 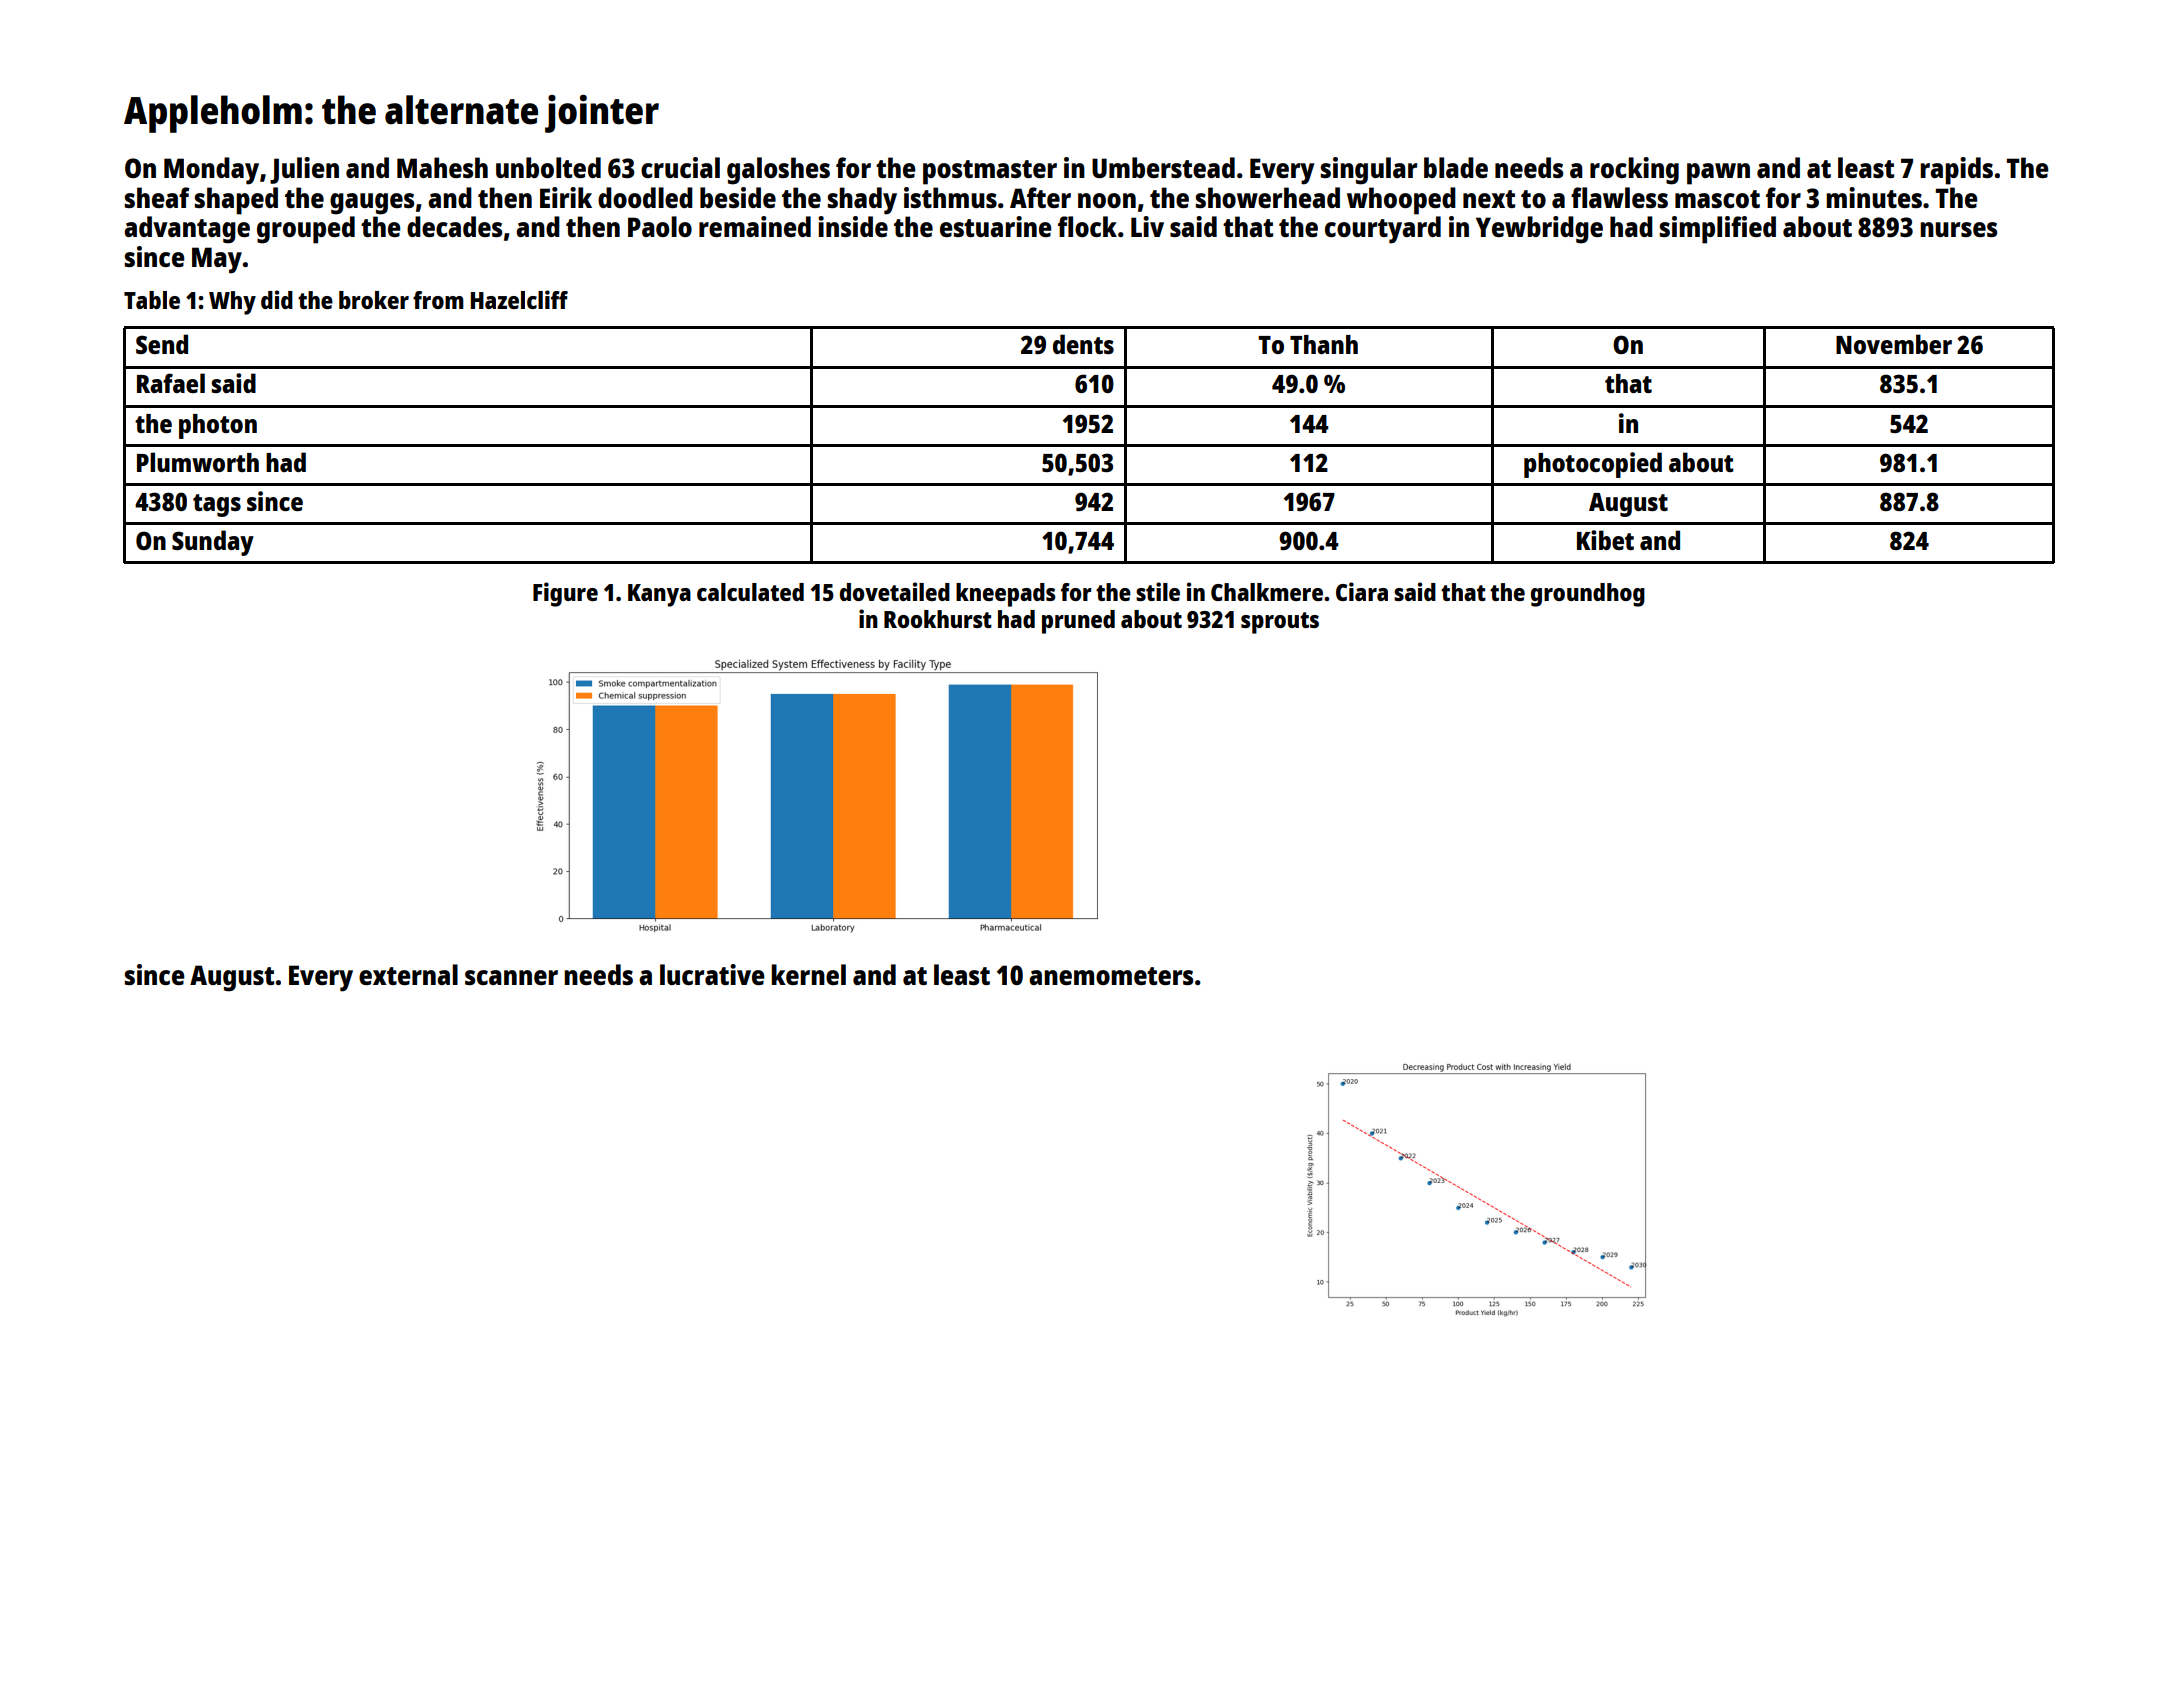 What do you see at coordinates (995, 226) in the screenshot?
I see `estuarine` at bounding box center [995, 226].
